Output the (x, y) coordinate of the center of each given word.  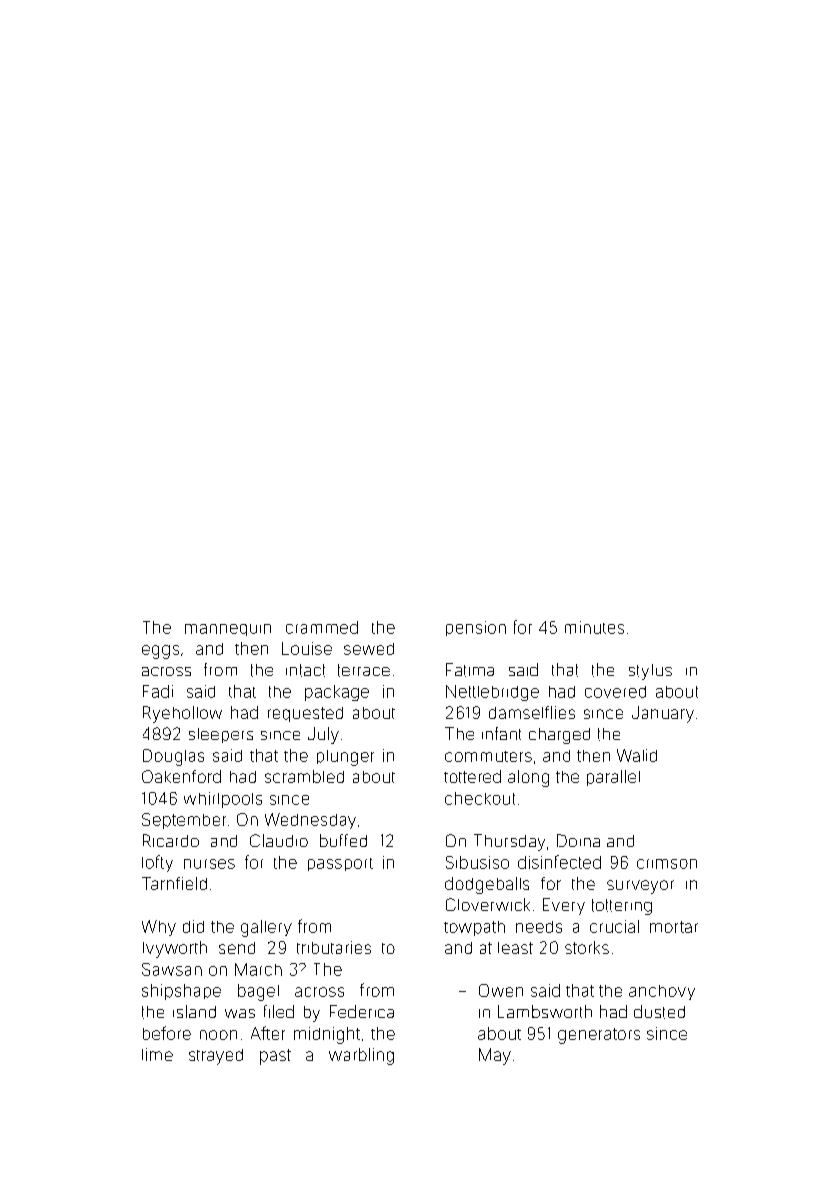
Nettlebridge (492, 693)
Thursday (509, 842)
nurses (209, 864)
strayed (216, 1057)
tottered (472, 776)
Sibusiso (477, 862)
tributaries (334, 947)
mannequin (228, 630)
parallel (613, 778)
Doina (578, 840)
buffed (343, 840)
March (258, 969)
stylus (650, 672)
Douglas (173, 757)
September (184, 821)
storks (587, 947)
